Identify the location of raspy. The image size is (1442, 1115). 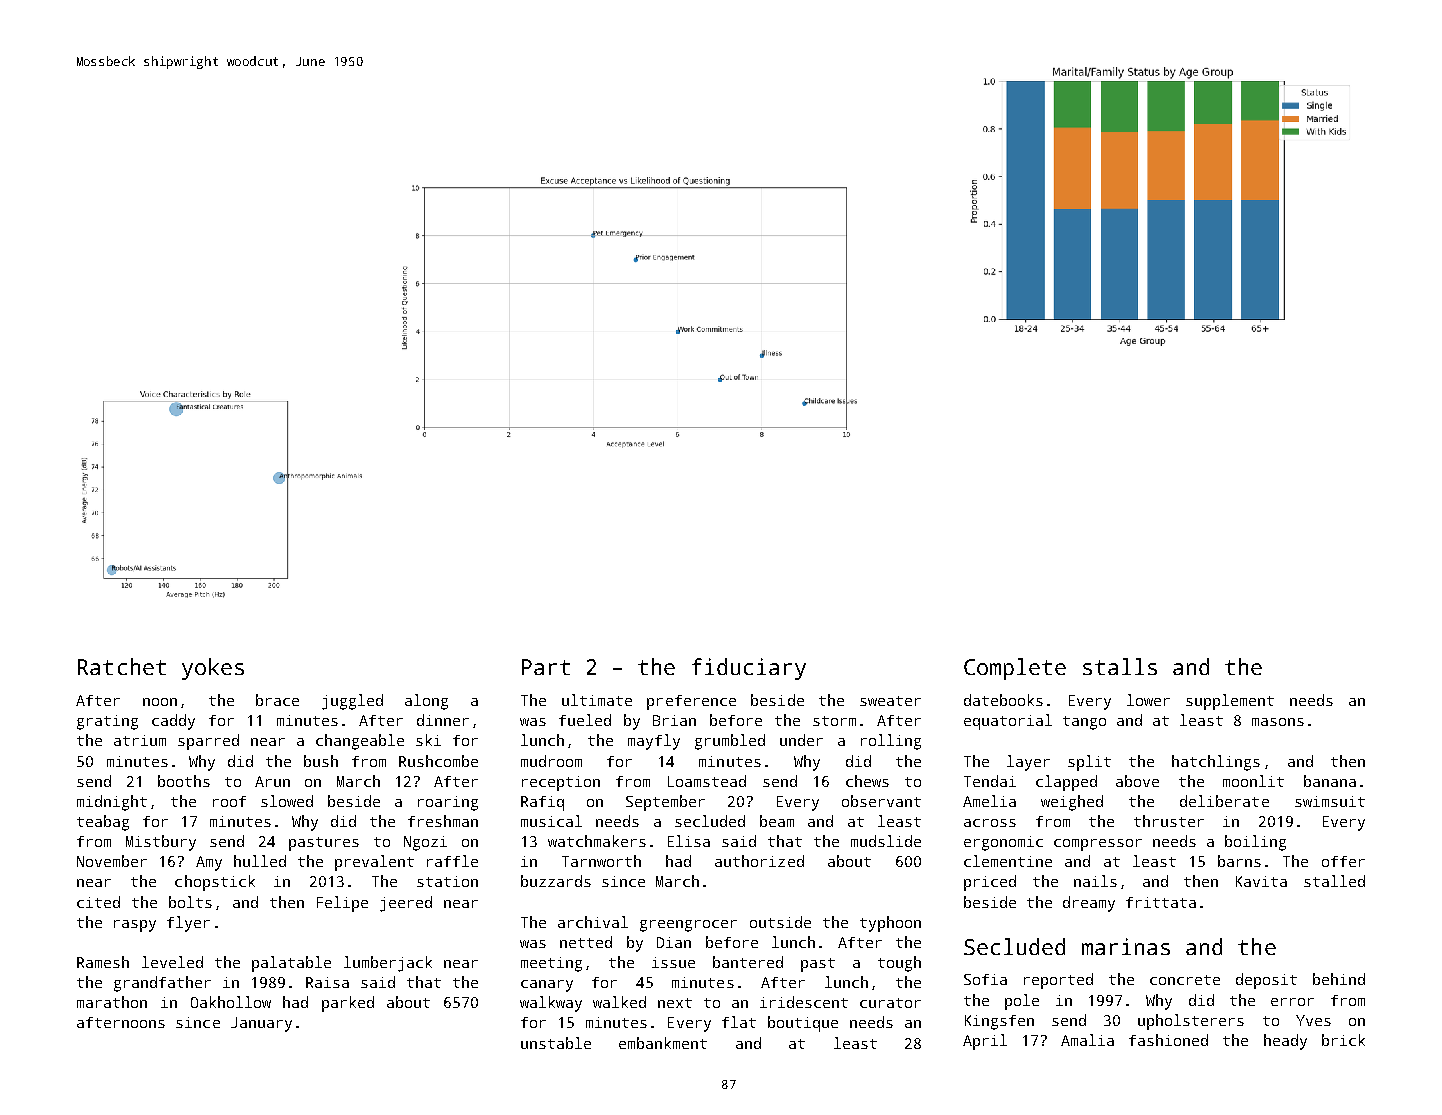
(135, 926).
